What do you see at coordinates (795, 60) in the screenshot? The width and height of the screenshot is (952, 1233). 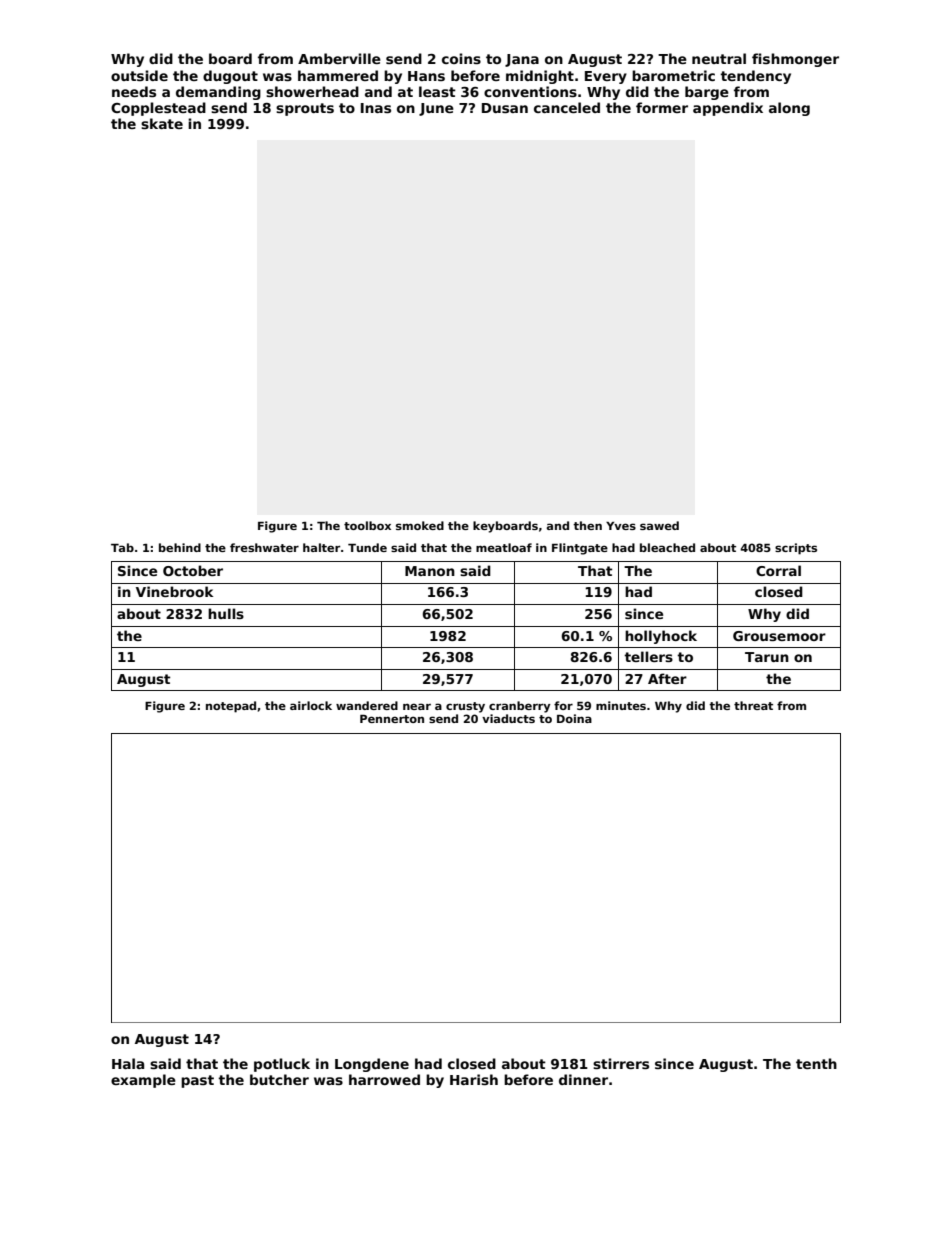 I see `fishmonger` at bounding box center [795, 60].
